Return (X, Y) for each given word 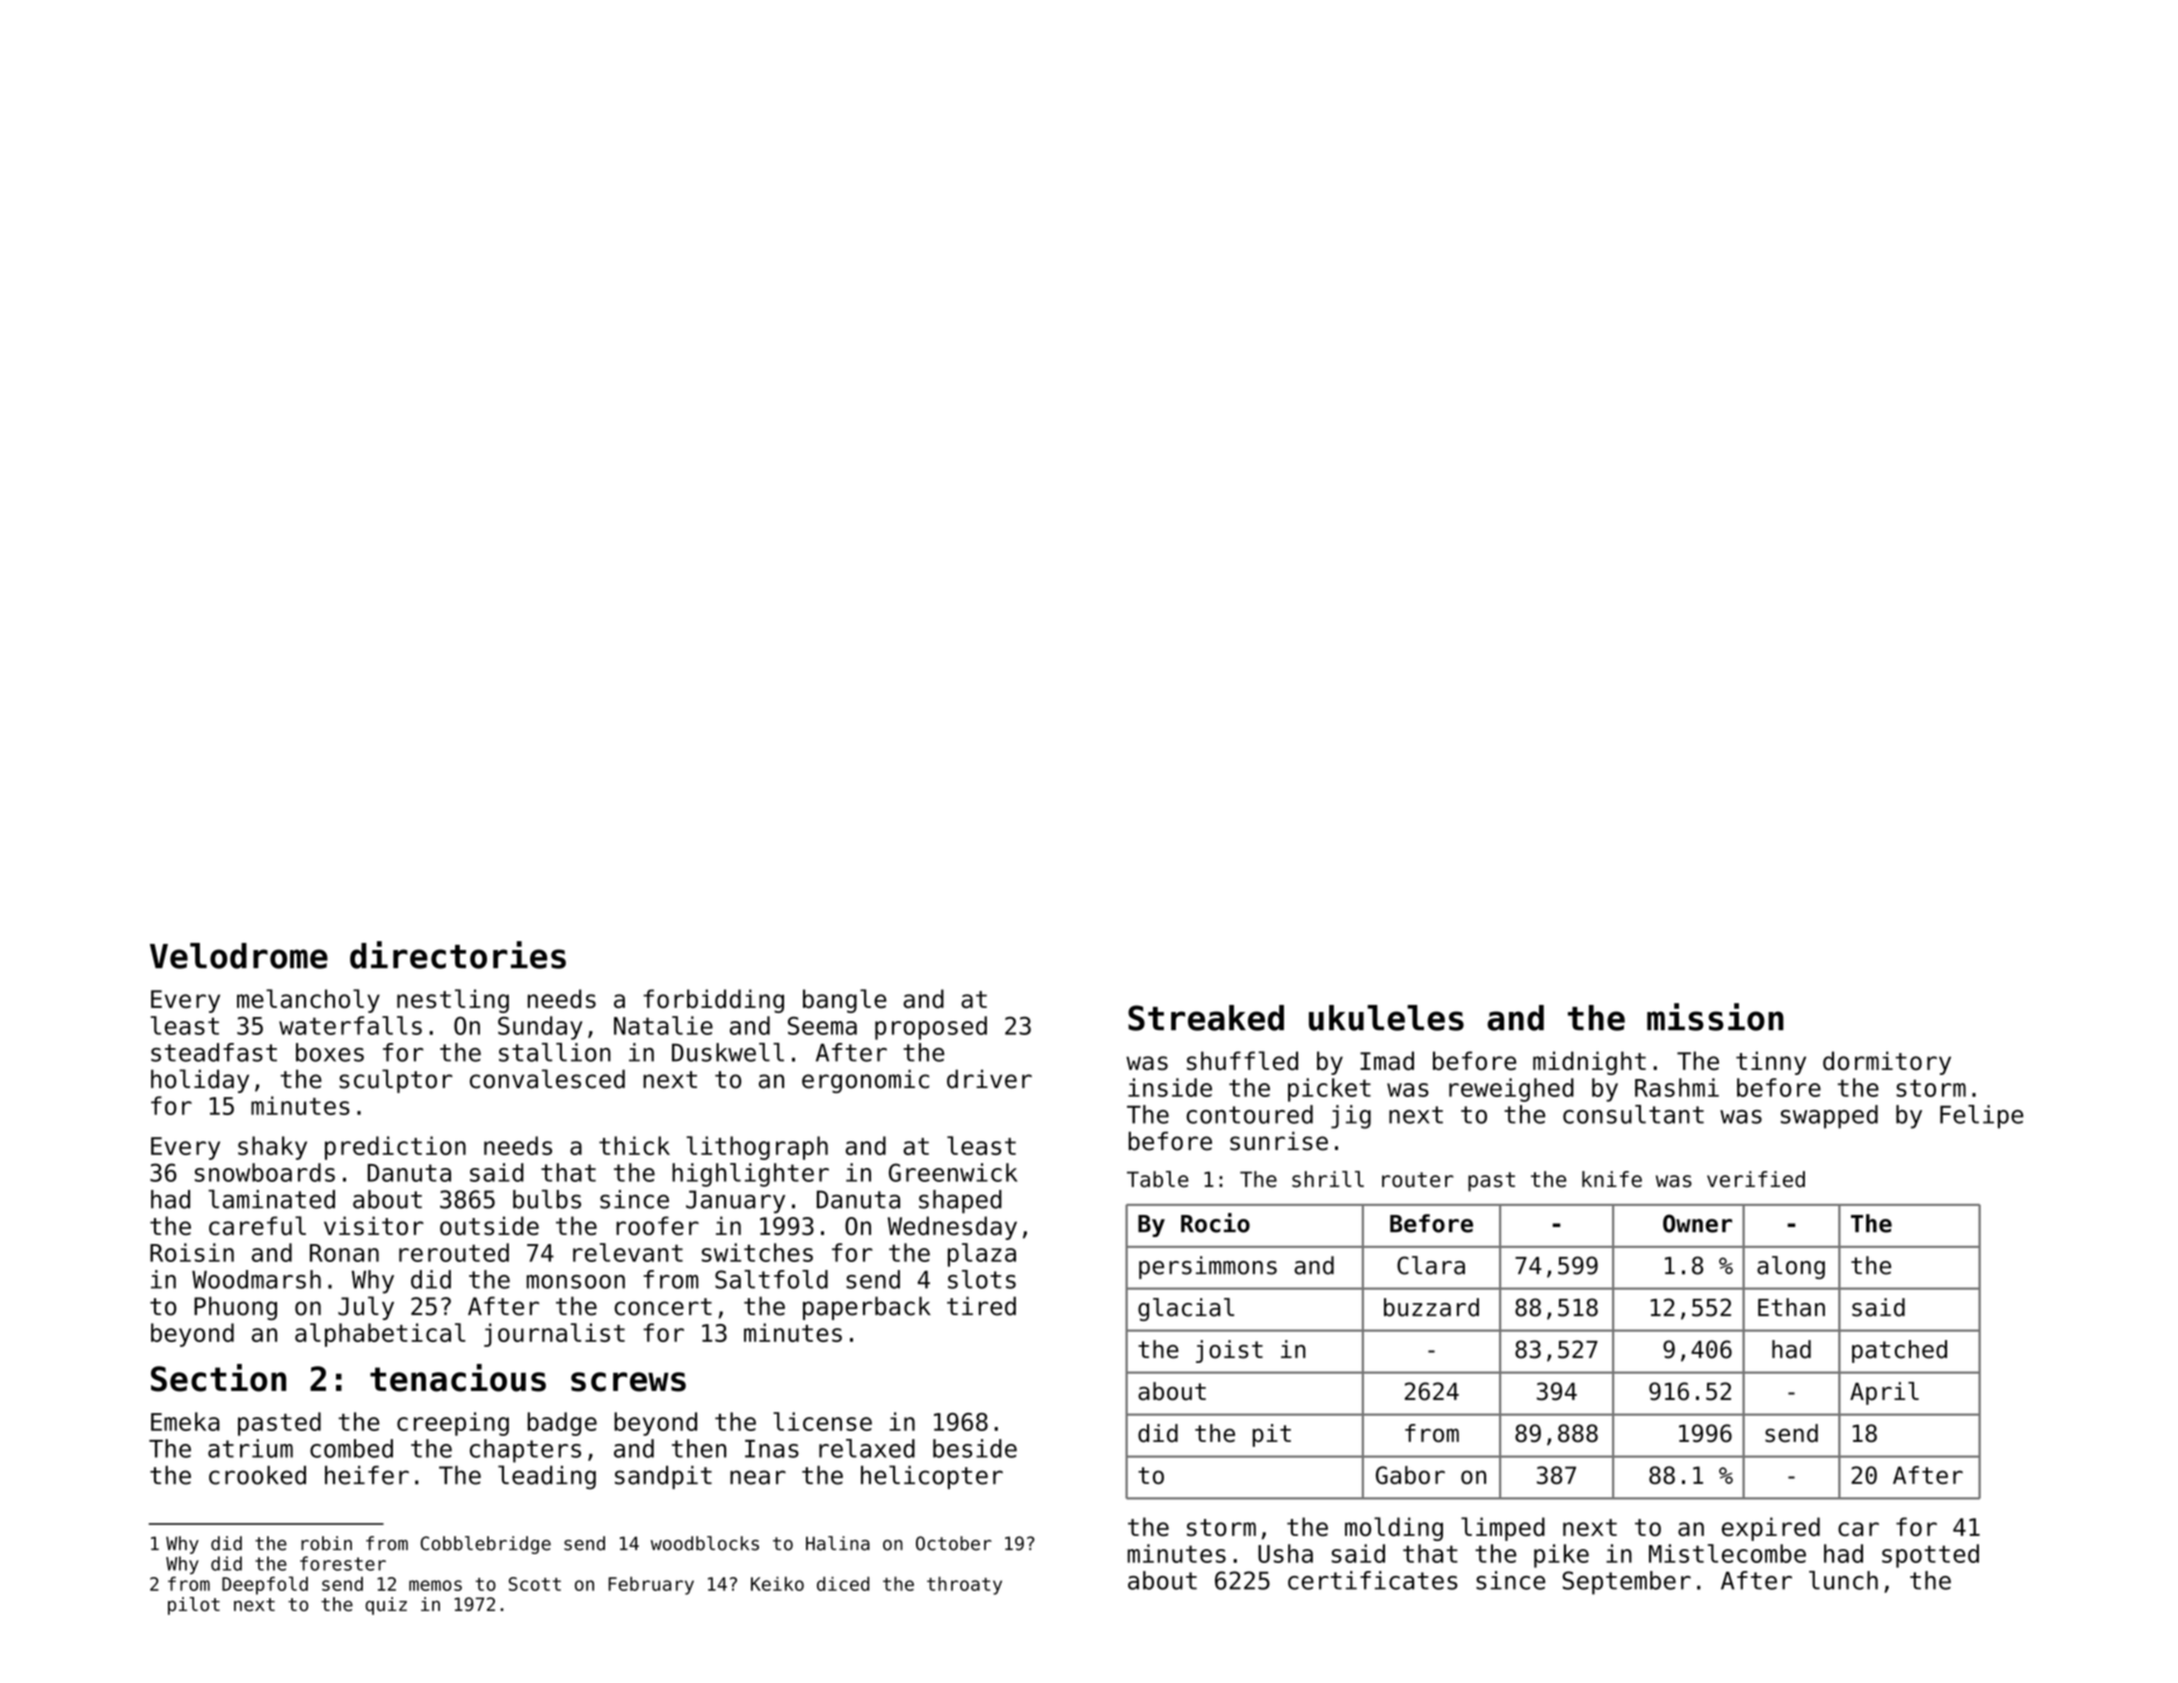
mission (1715, 1017)
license (822, 1421)
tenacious (458, 1378)
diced (843, 1584)
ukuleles (1386, 1018)
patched (1899, 1351)
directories (458, 955)
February (651, 1586)
